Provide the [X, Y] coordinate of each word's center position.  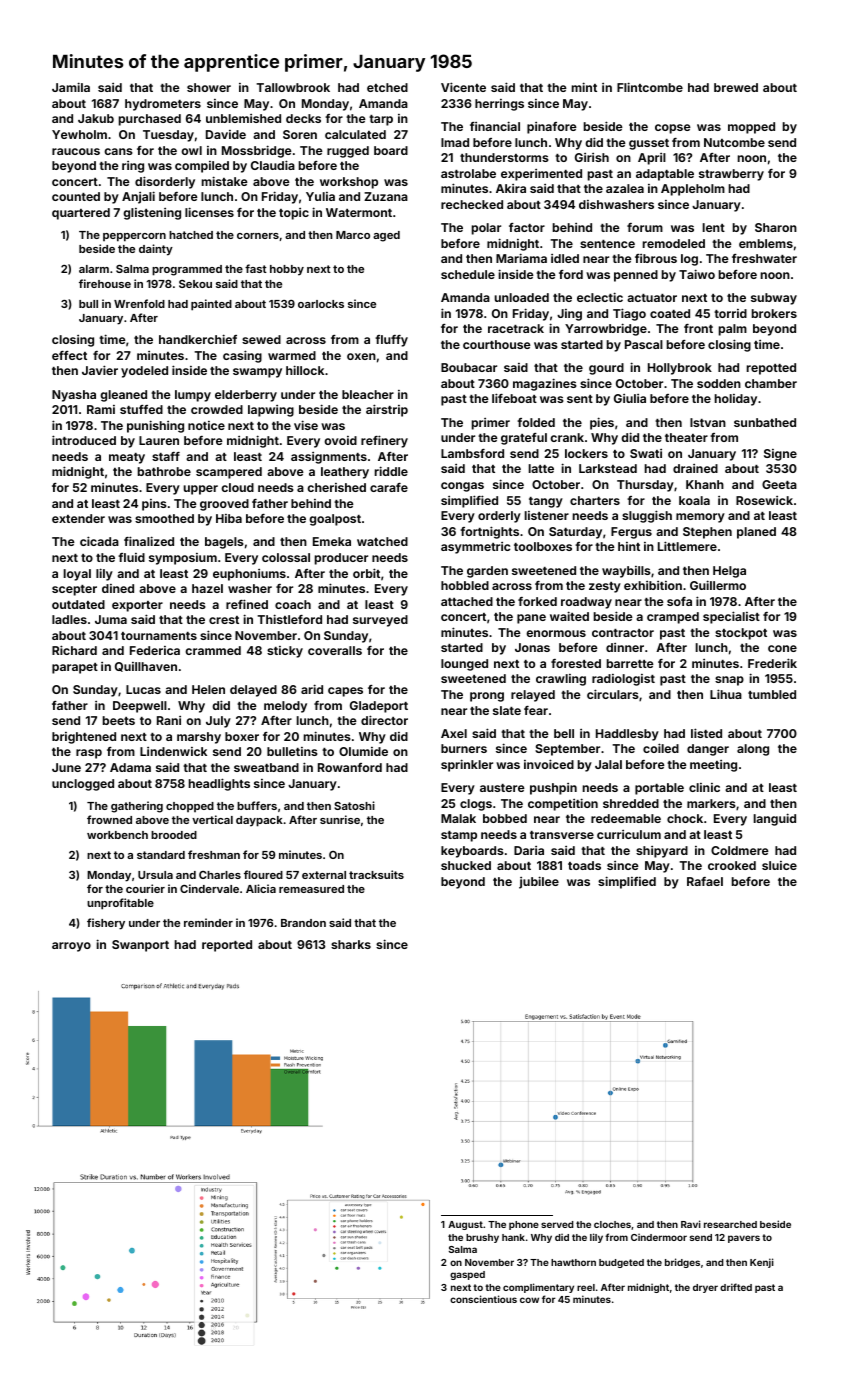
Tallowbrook [293, 87]
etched [387, 87]
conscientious [483, 1299]
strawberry [731, 175]
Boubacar [469, 367]
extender [78, 518]
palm [733, 330]
